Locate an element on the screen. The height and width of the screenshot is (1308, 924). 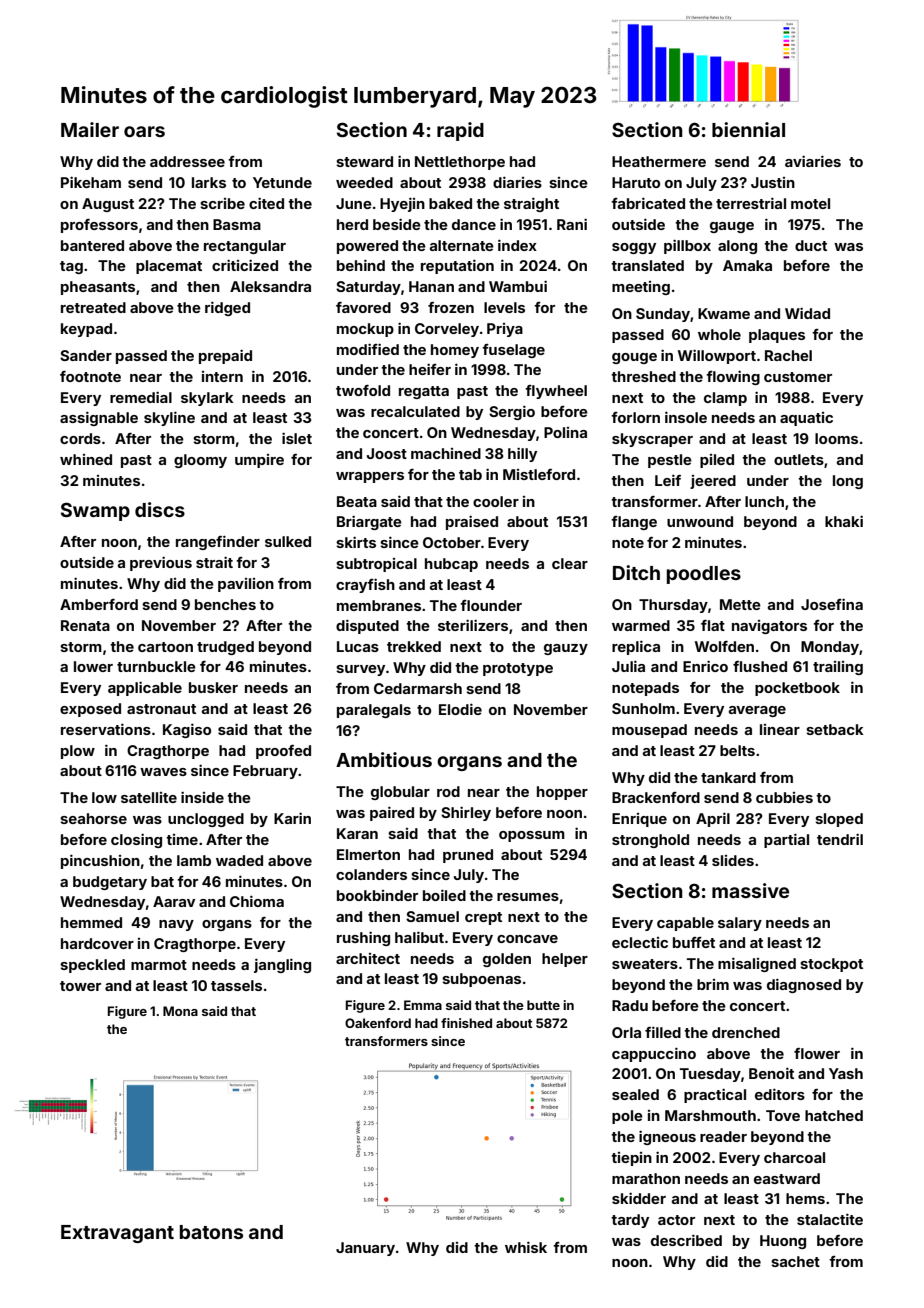
whole is located at coordinates (719, 334).
